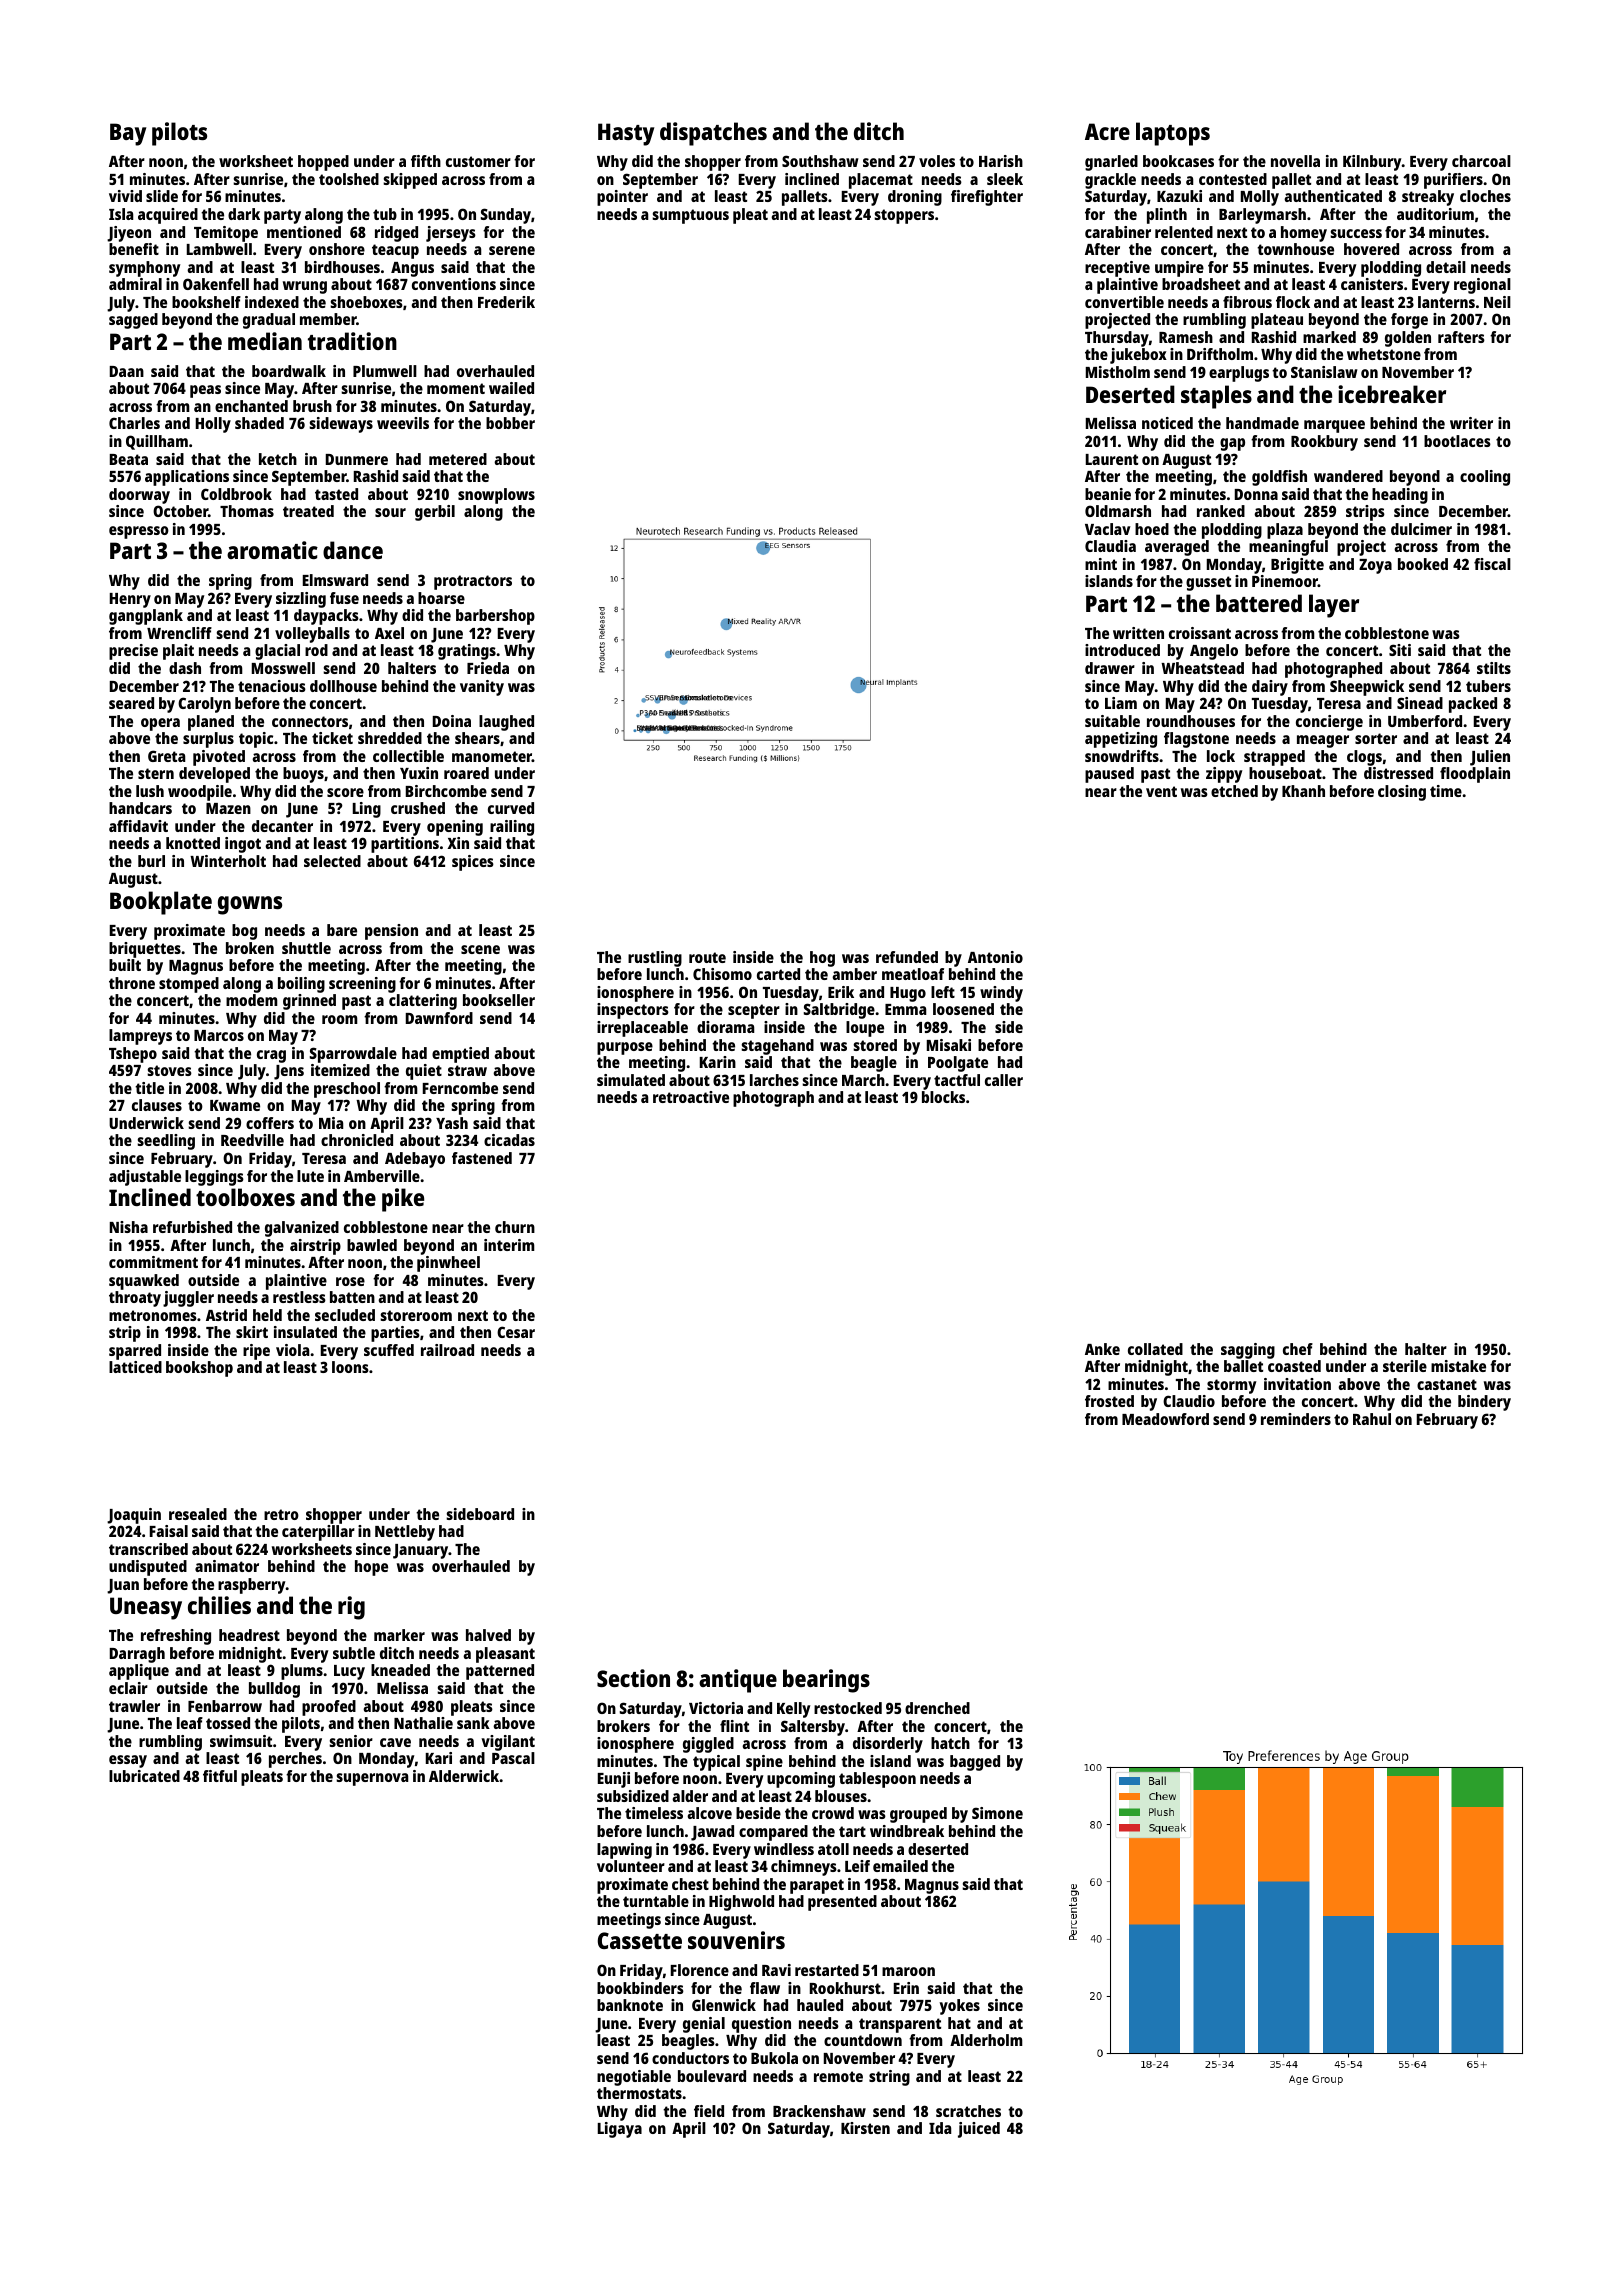  Describe the element at coordinates (626, 134) in the screenshot. I see `Hasty` at that location.
